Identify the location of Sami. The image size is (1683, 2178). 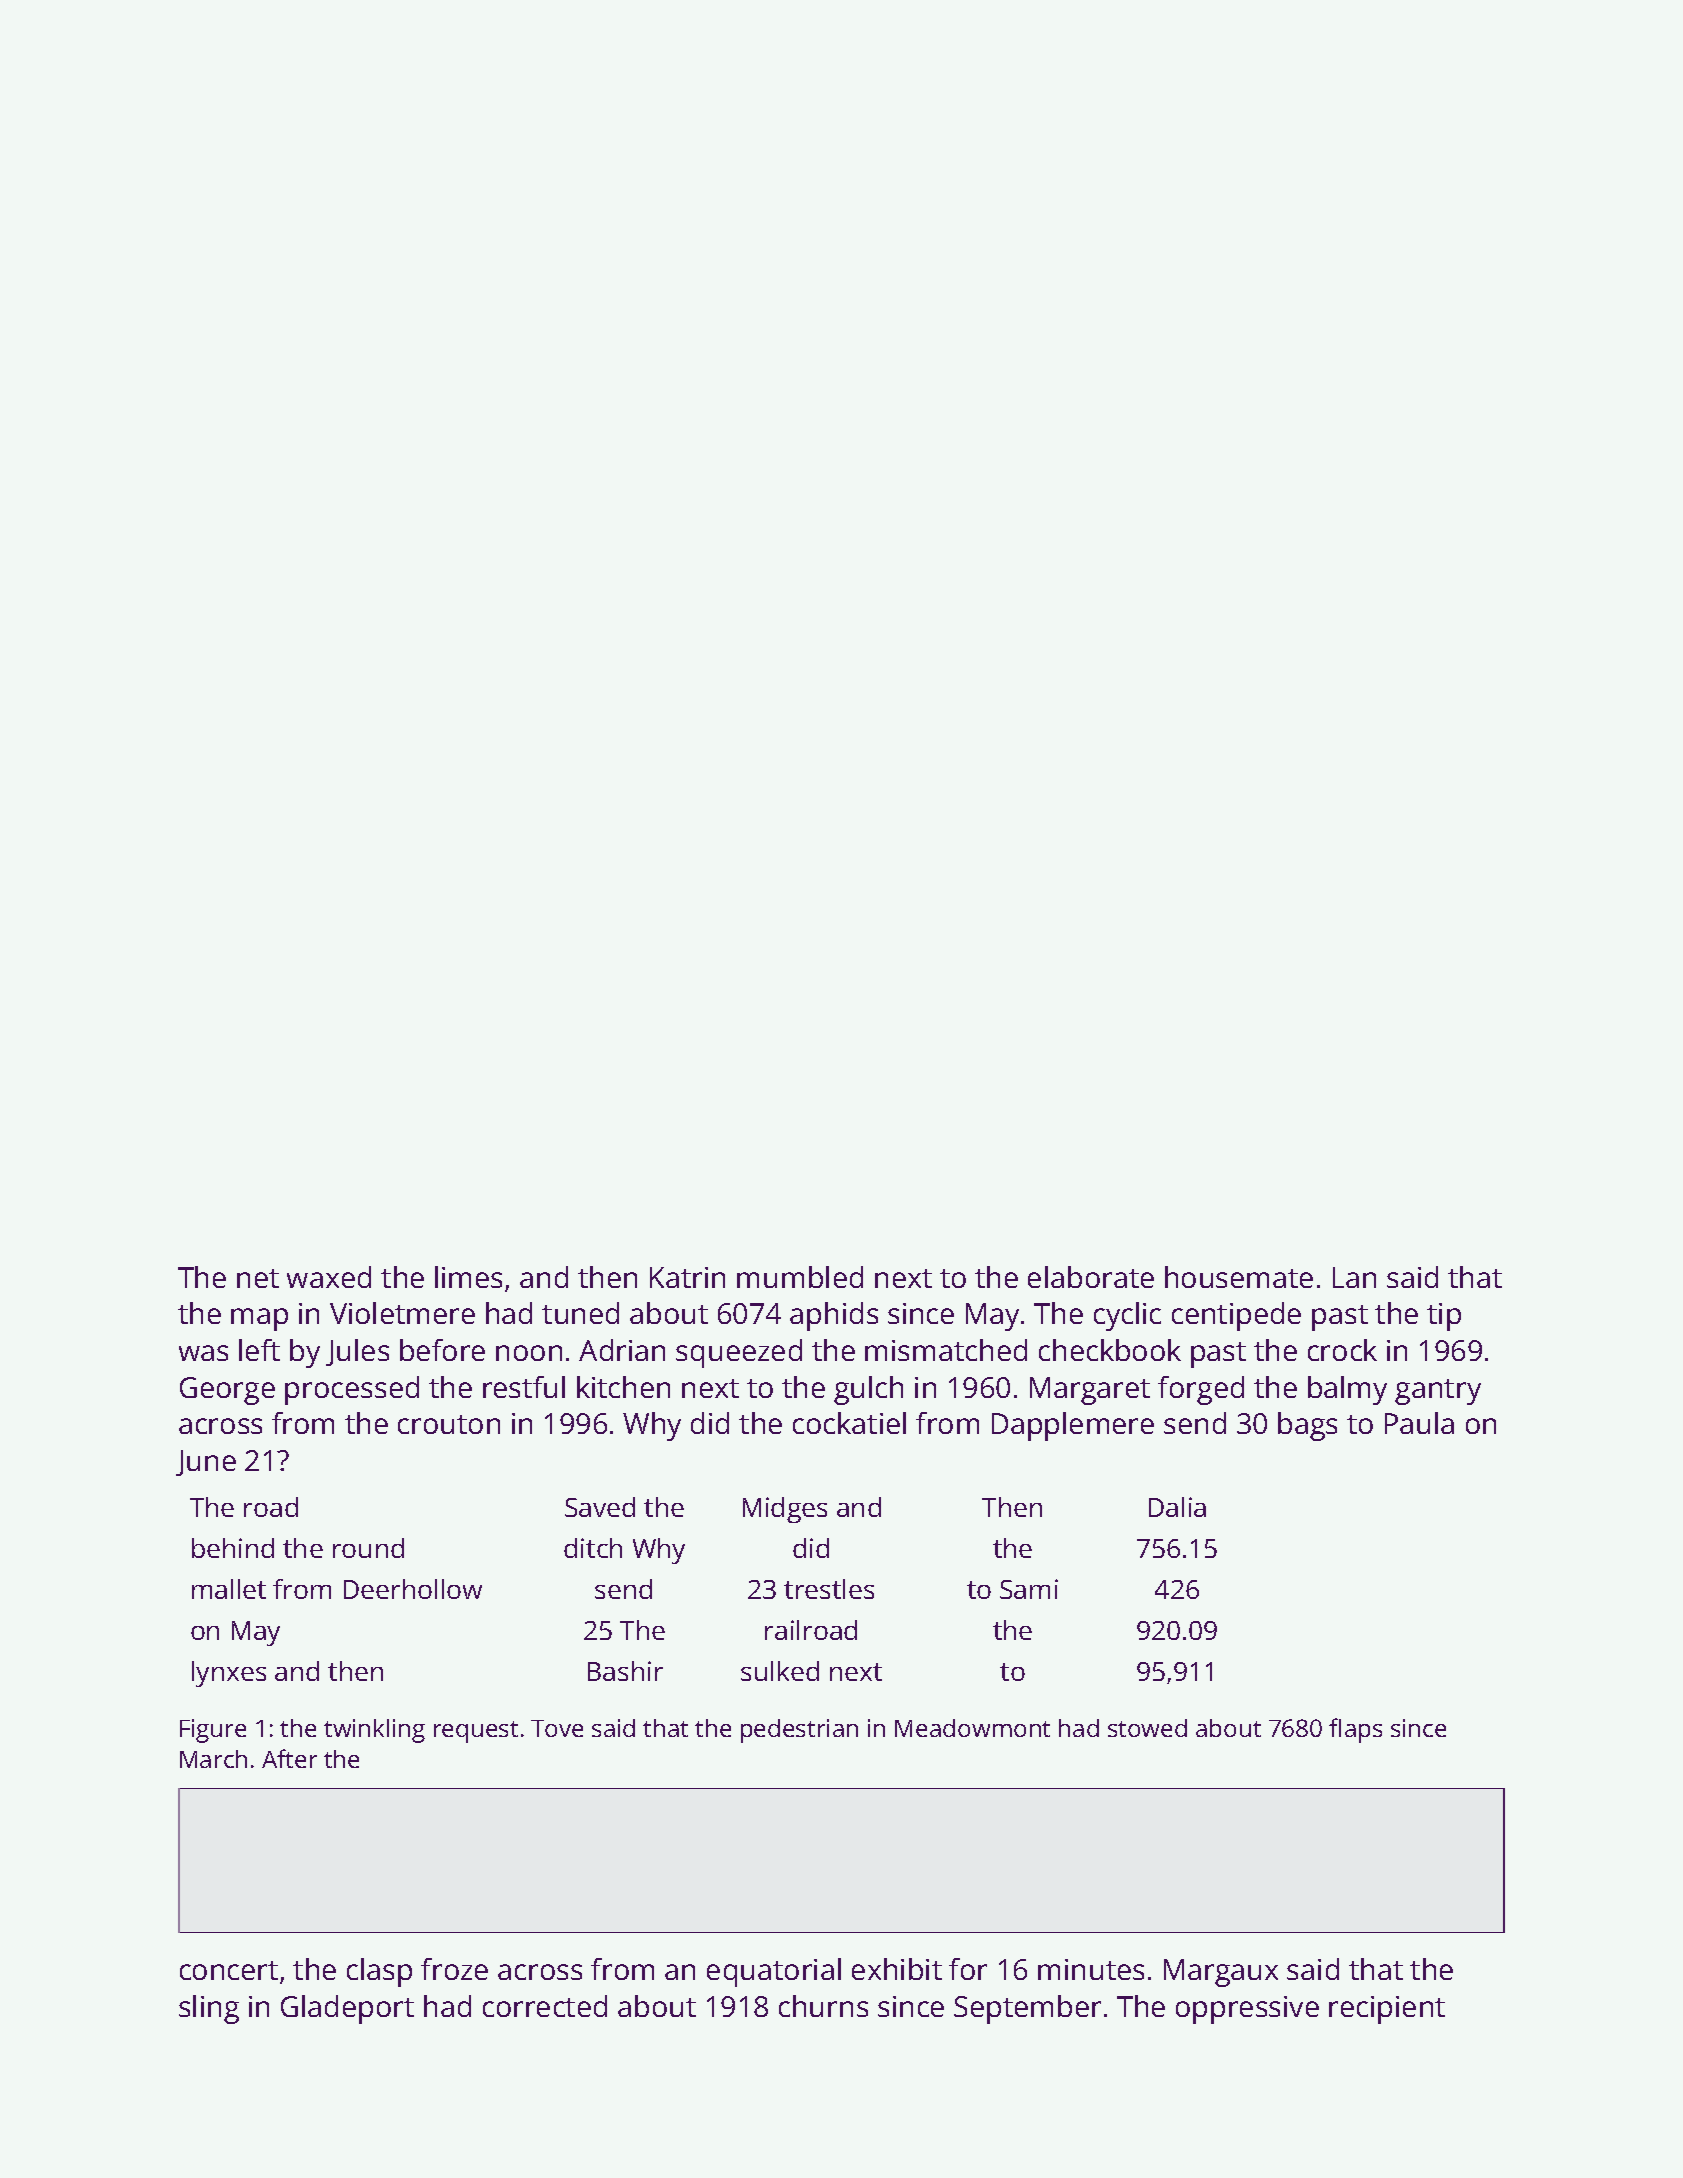
(1029, 1589).
